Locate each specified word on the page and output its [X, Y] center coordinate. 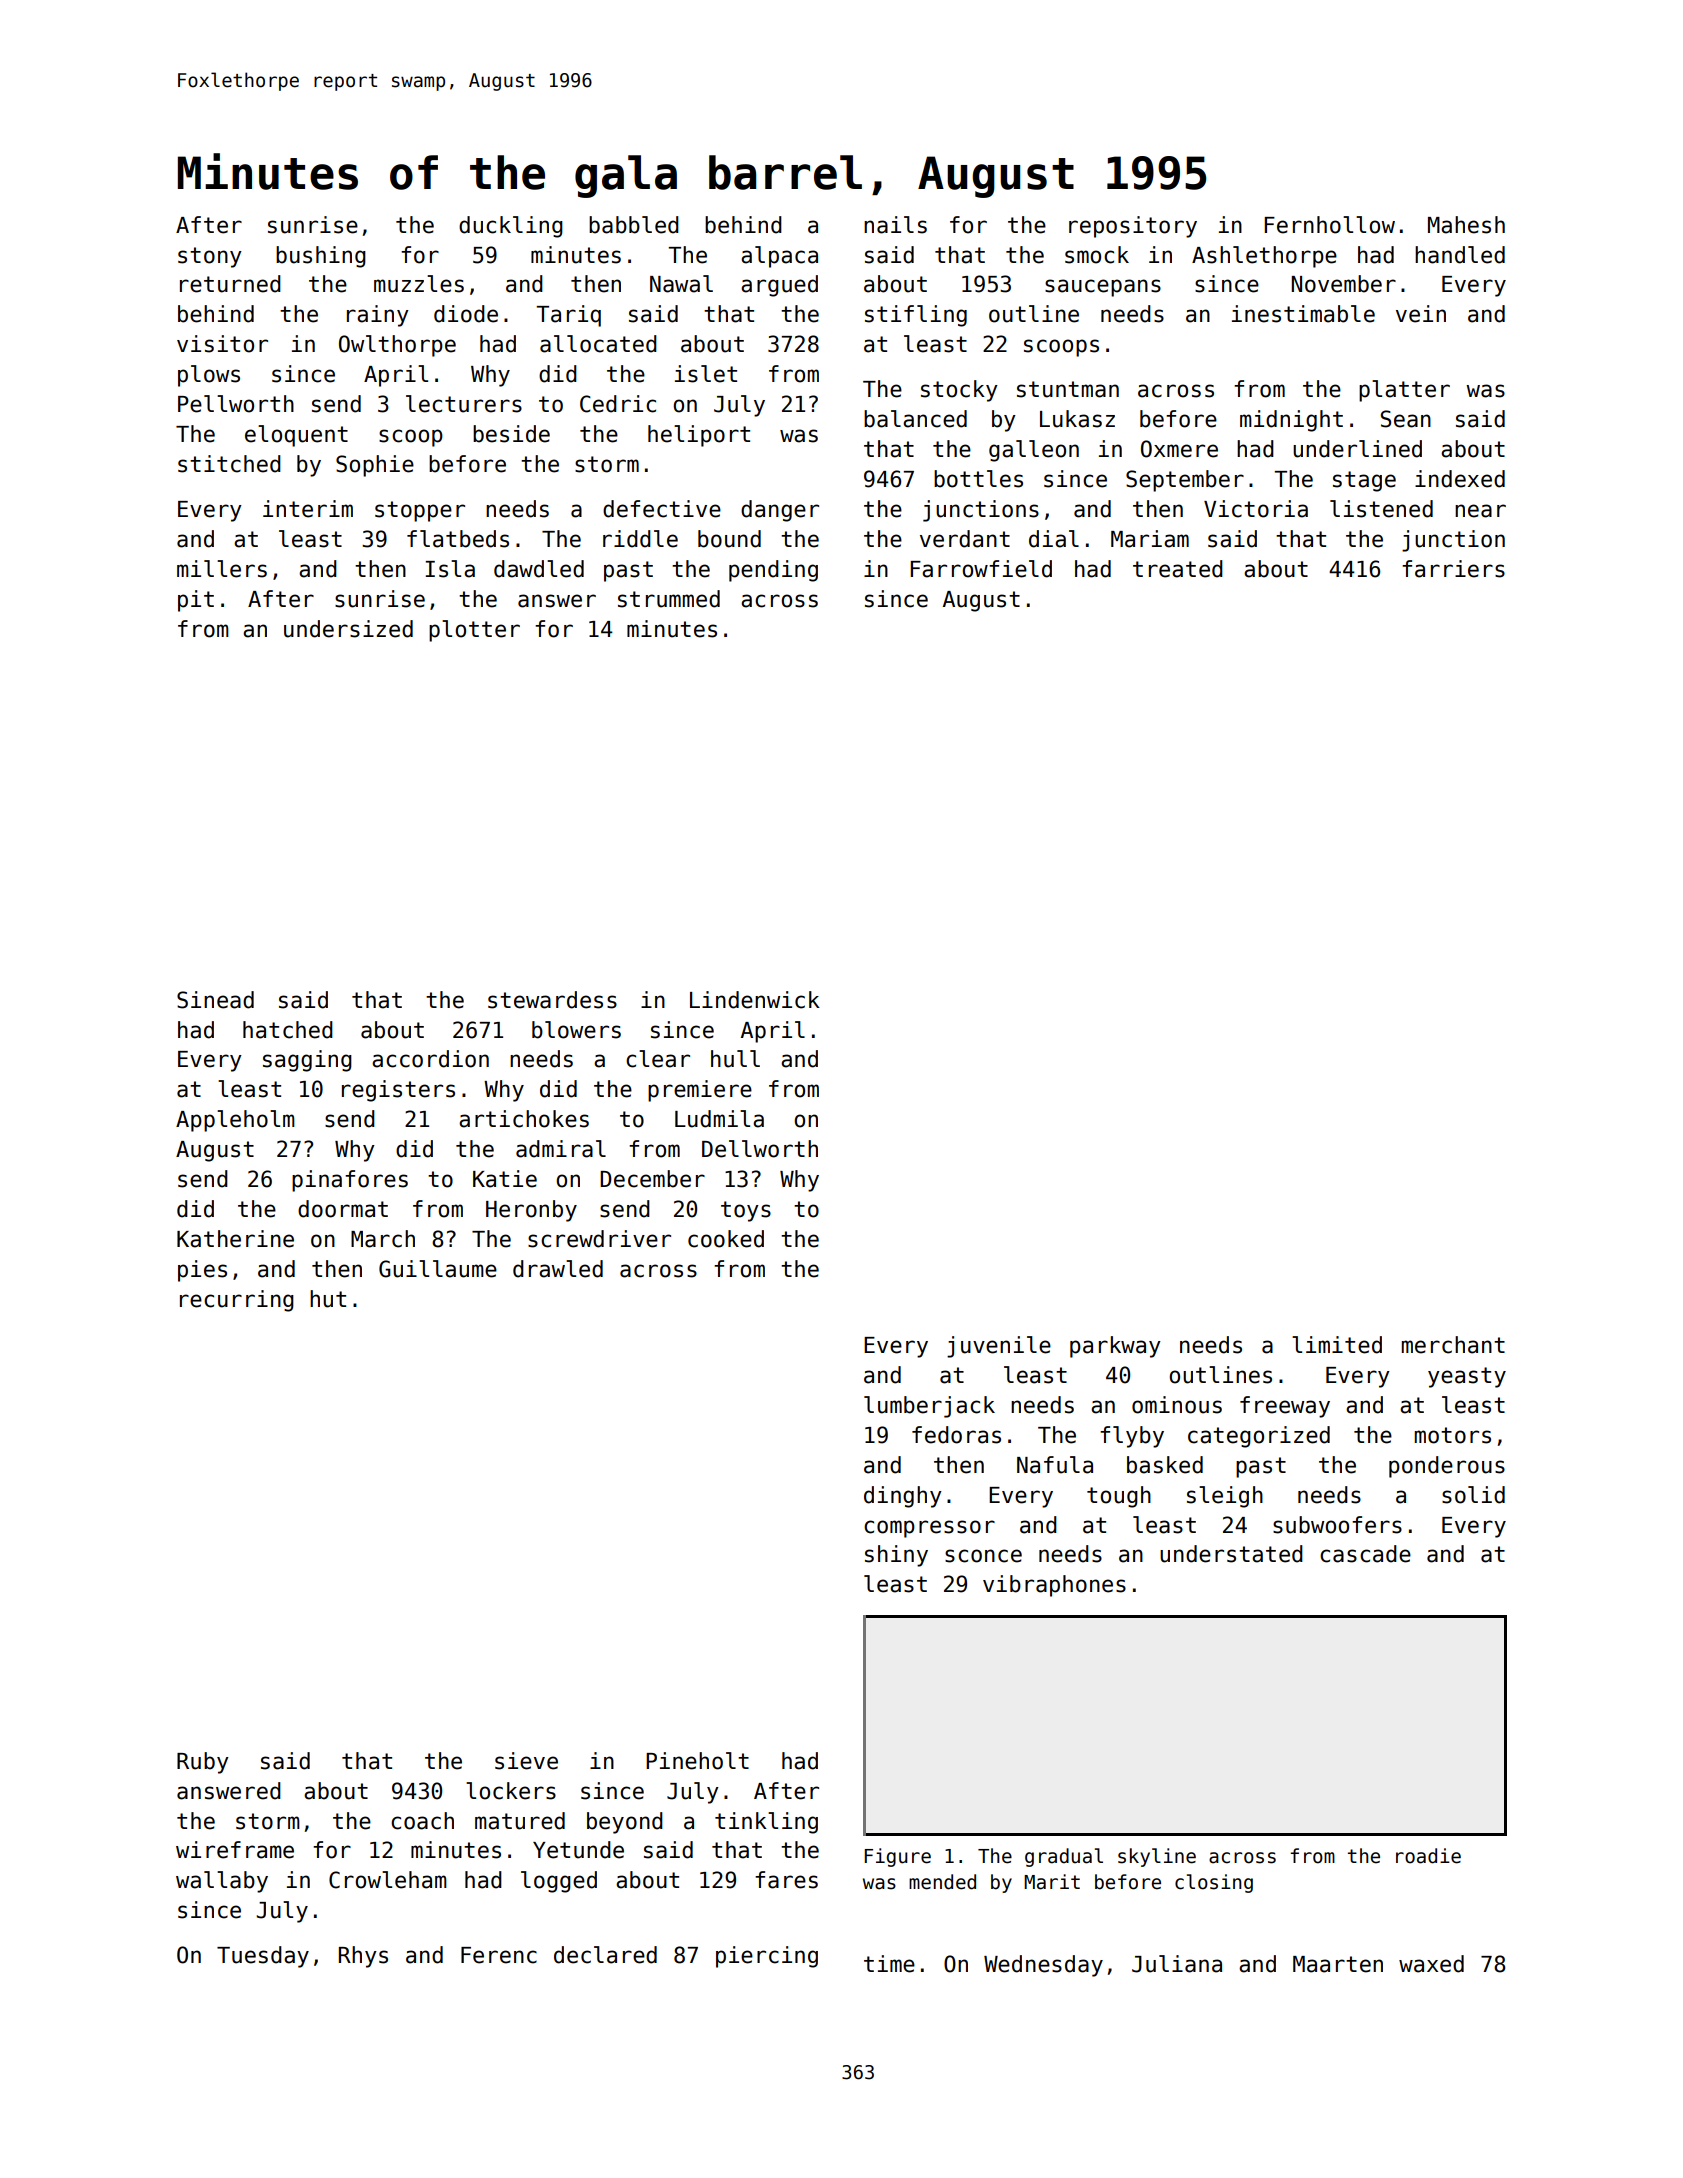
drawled [558, 1269]
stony [210, 257]
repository [1133, 227]
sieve [526, 1761]
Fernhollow [1329, 225]
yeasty [1467, 1377]
